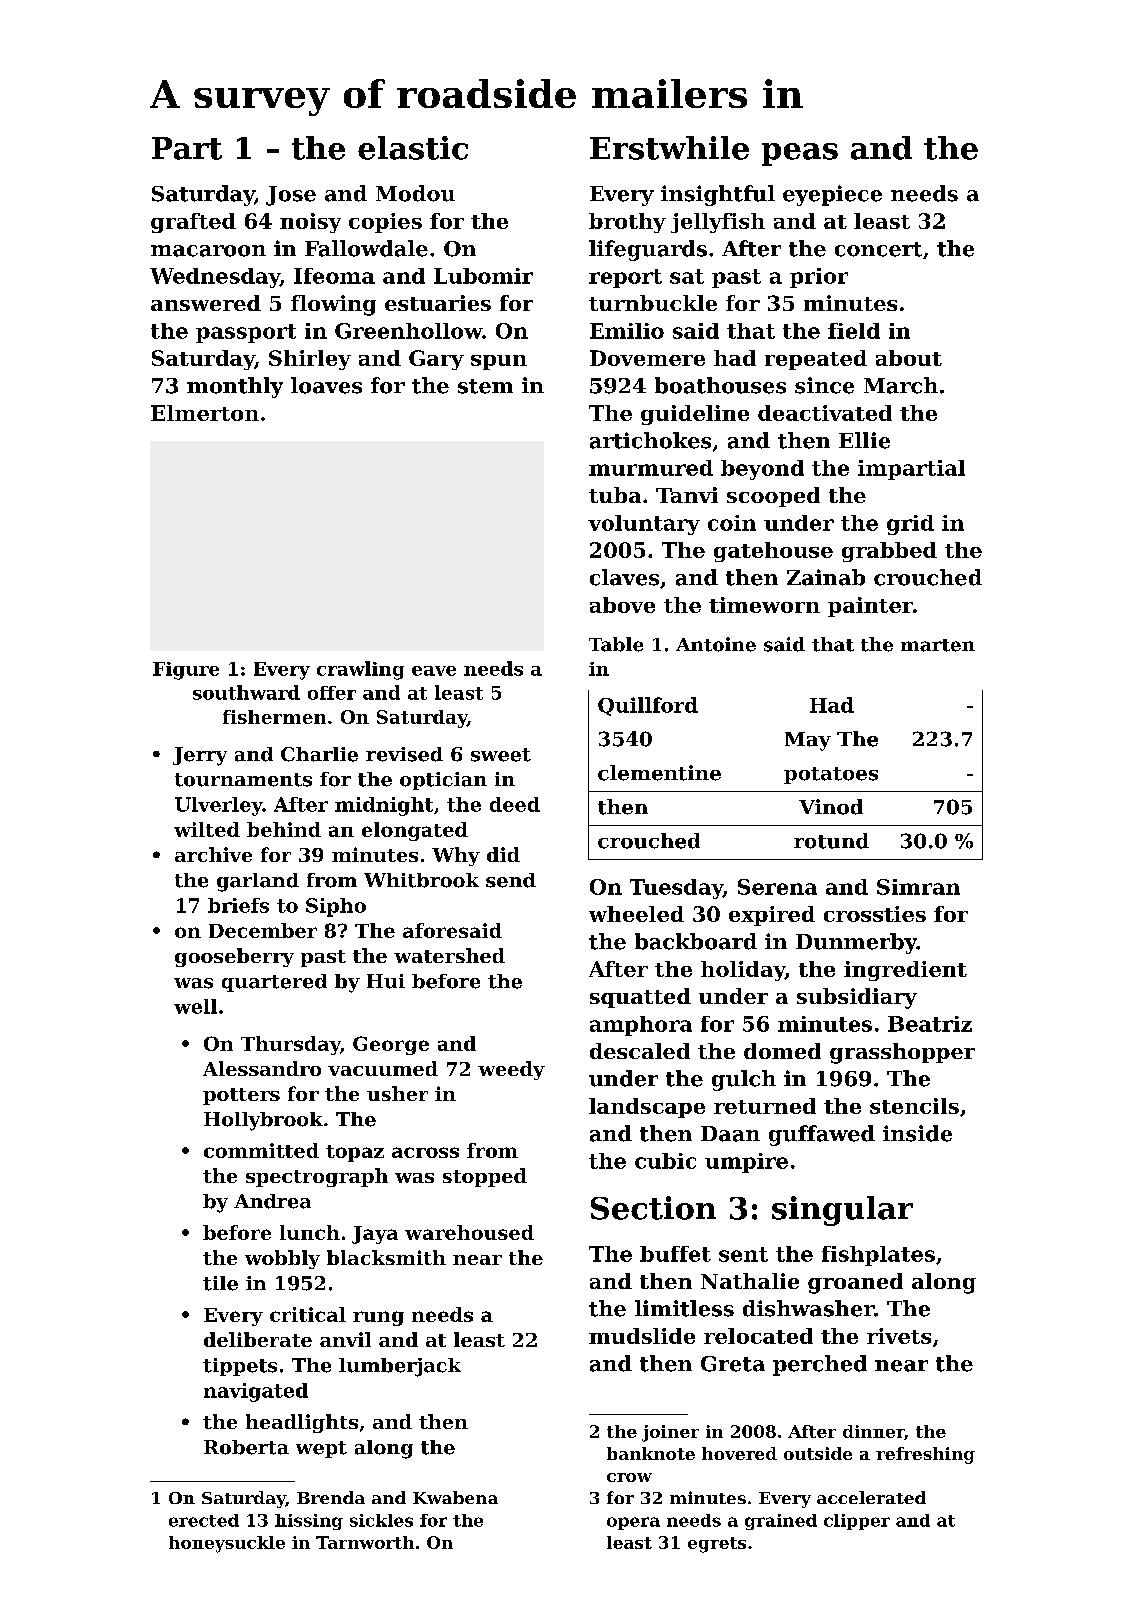  I want to click on flowing, so click(333, 305).
